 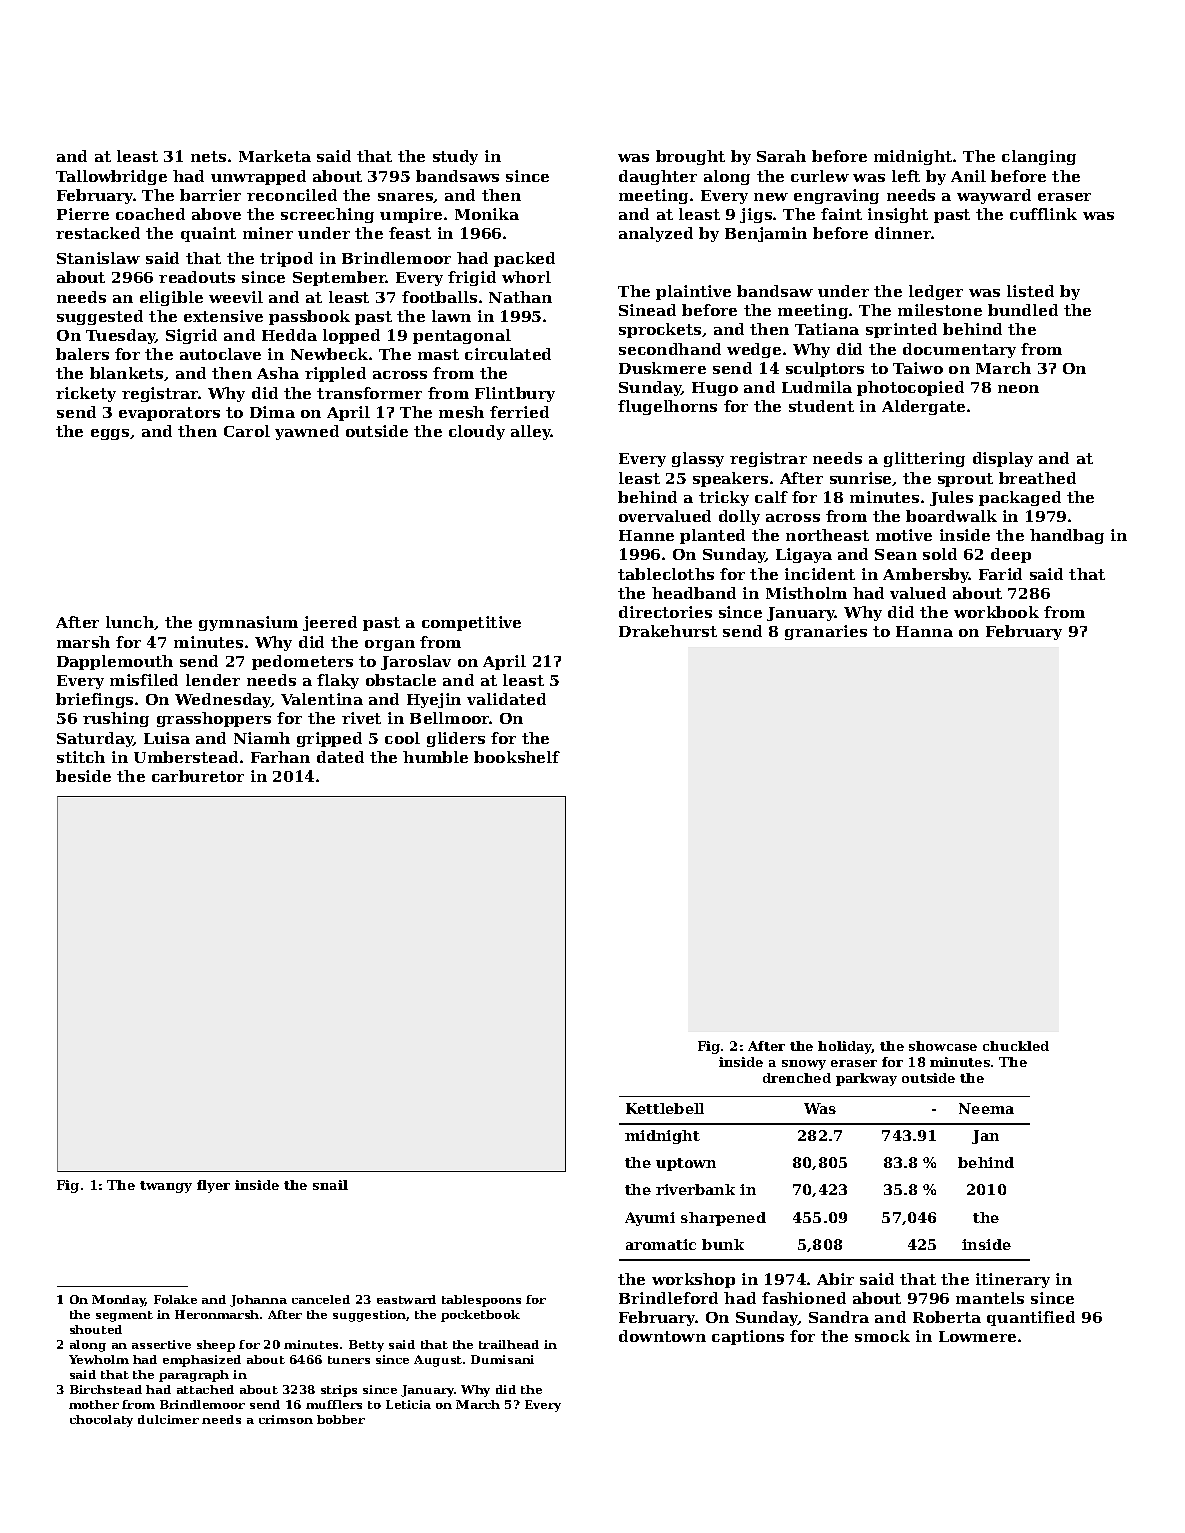 I want to click on reconciled, so click(x=292, y=195).
